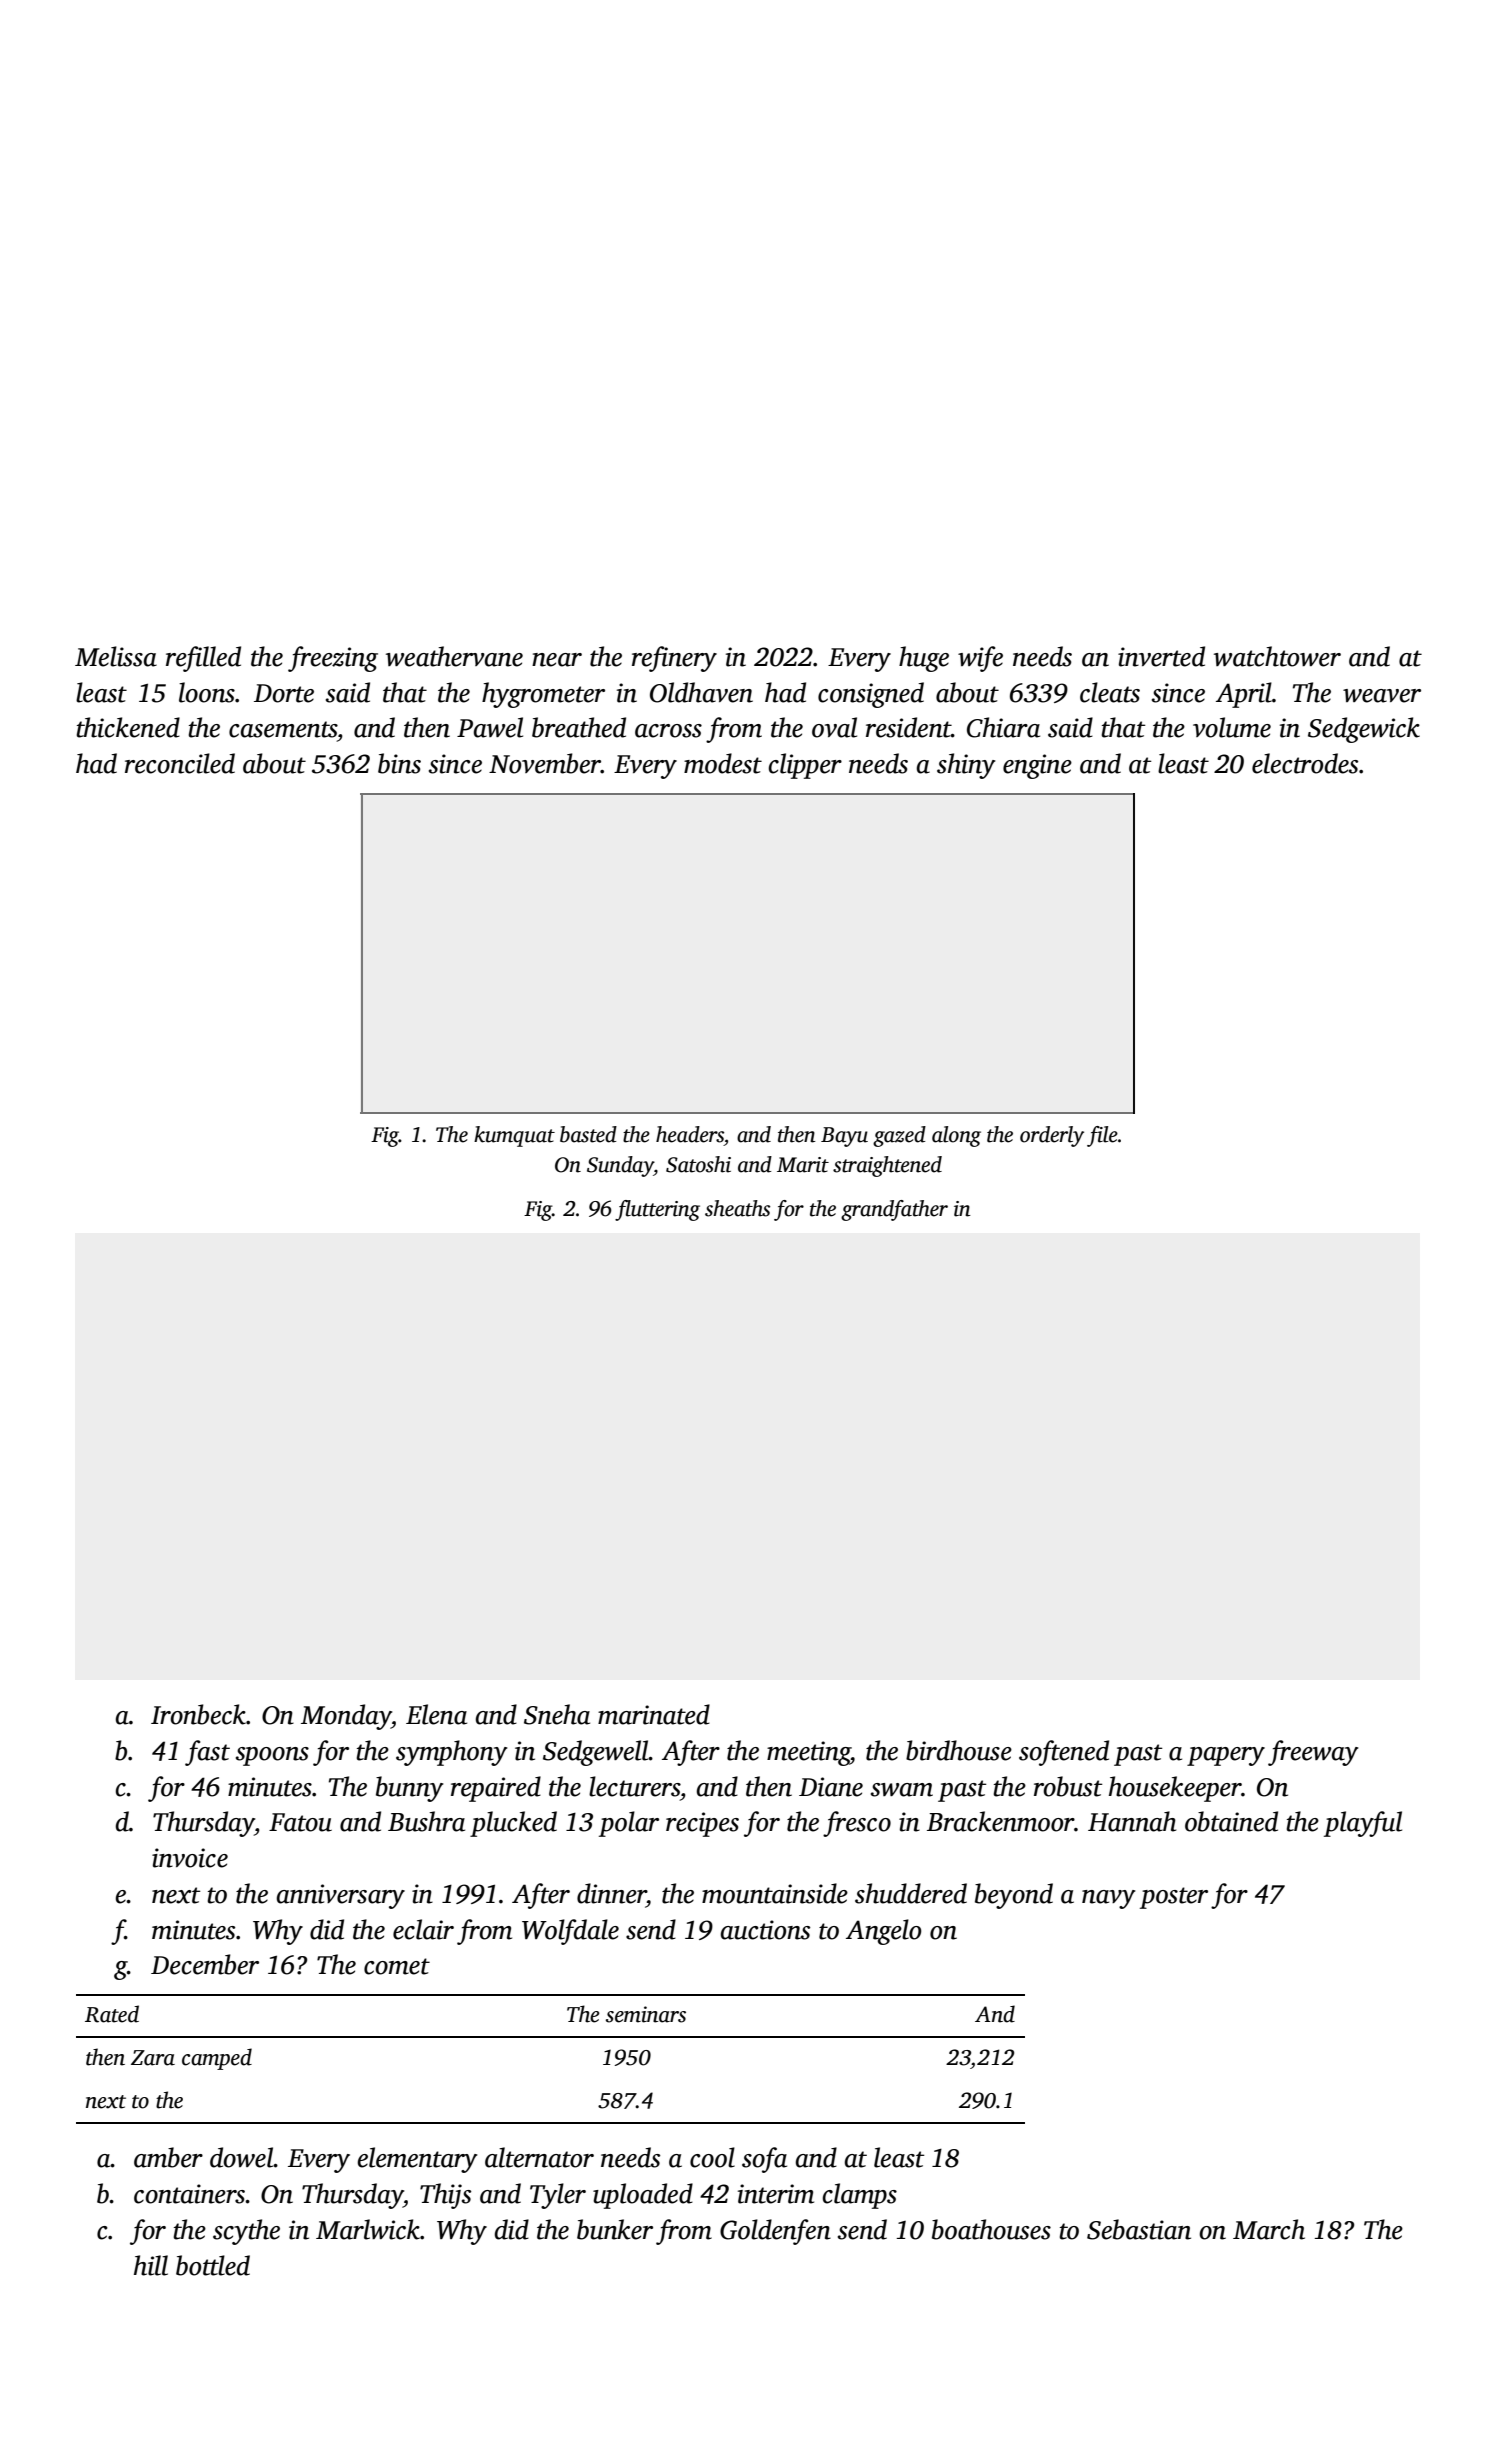  Describe the element at coordinates (1139, 2229) in the image. I see `Sebastian` at that location.
